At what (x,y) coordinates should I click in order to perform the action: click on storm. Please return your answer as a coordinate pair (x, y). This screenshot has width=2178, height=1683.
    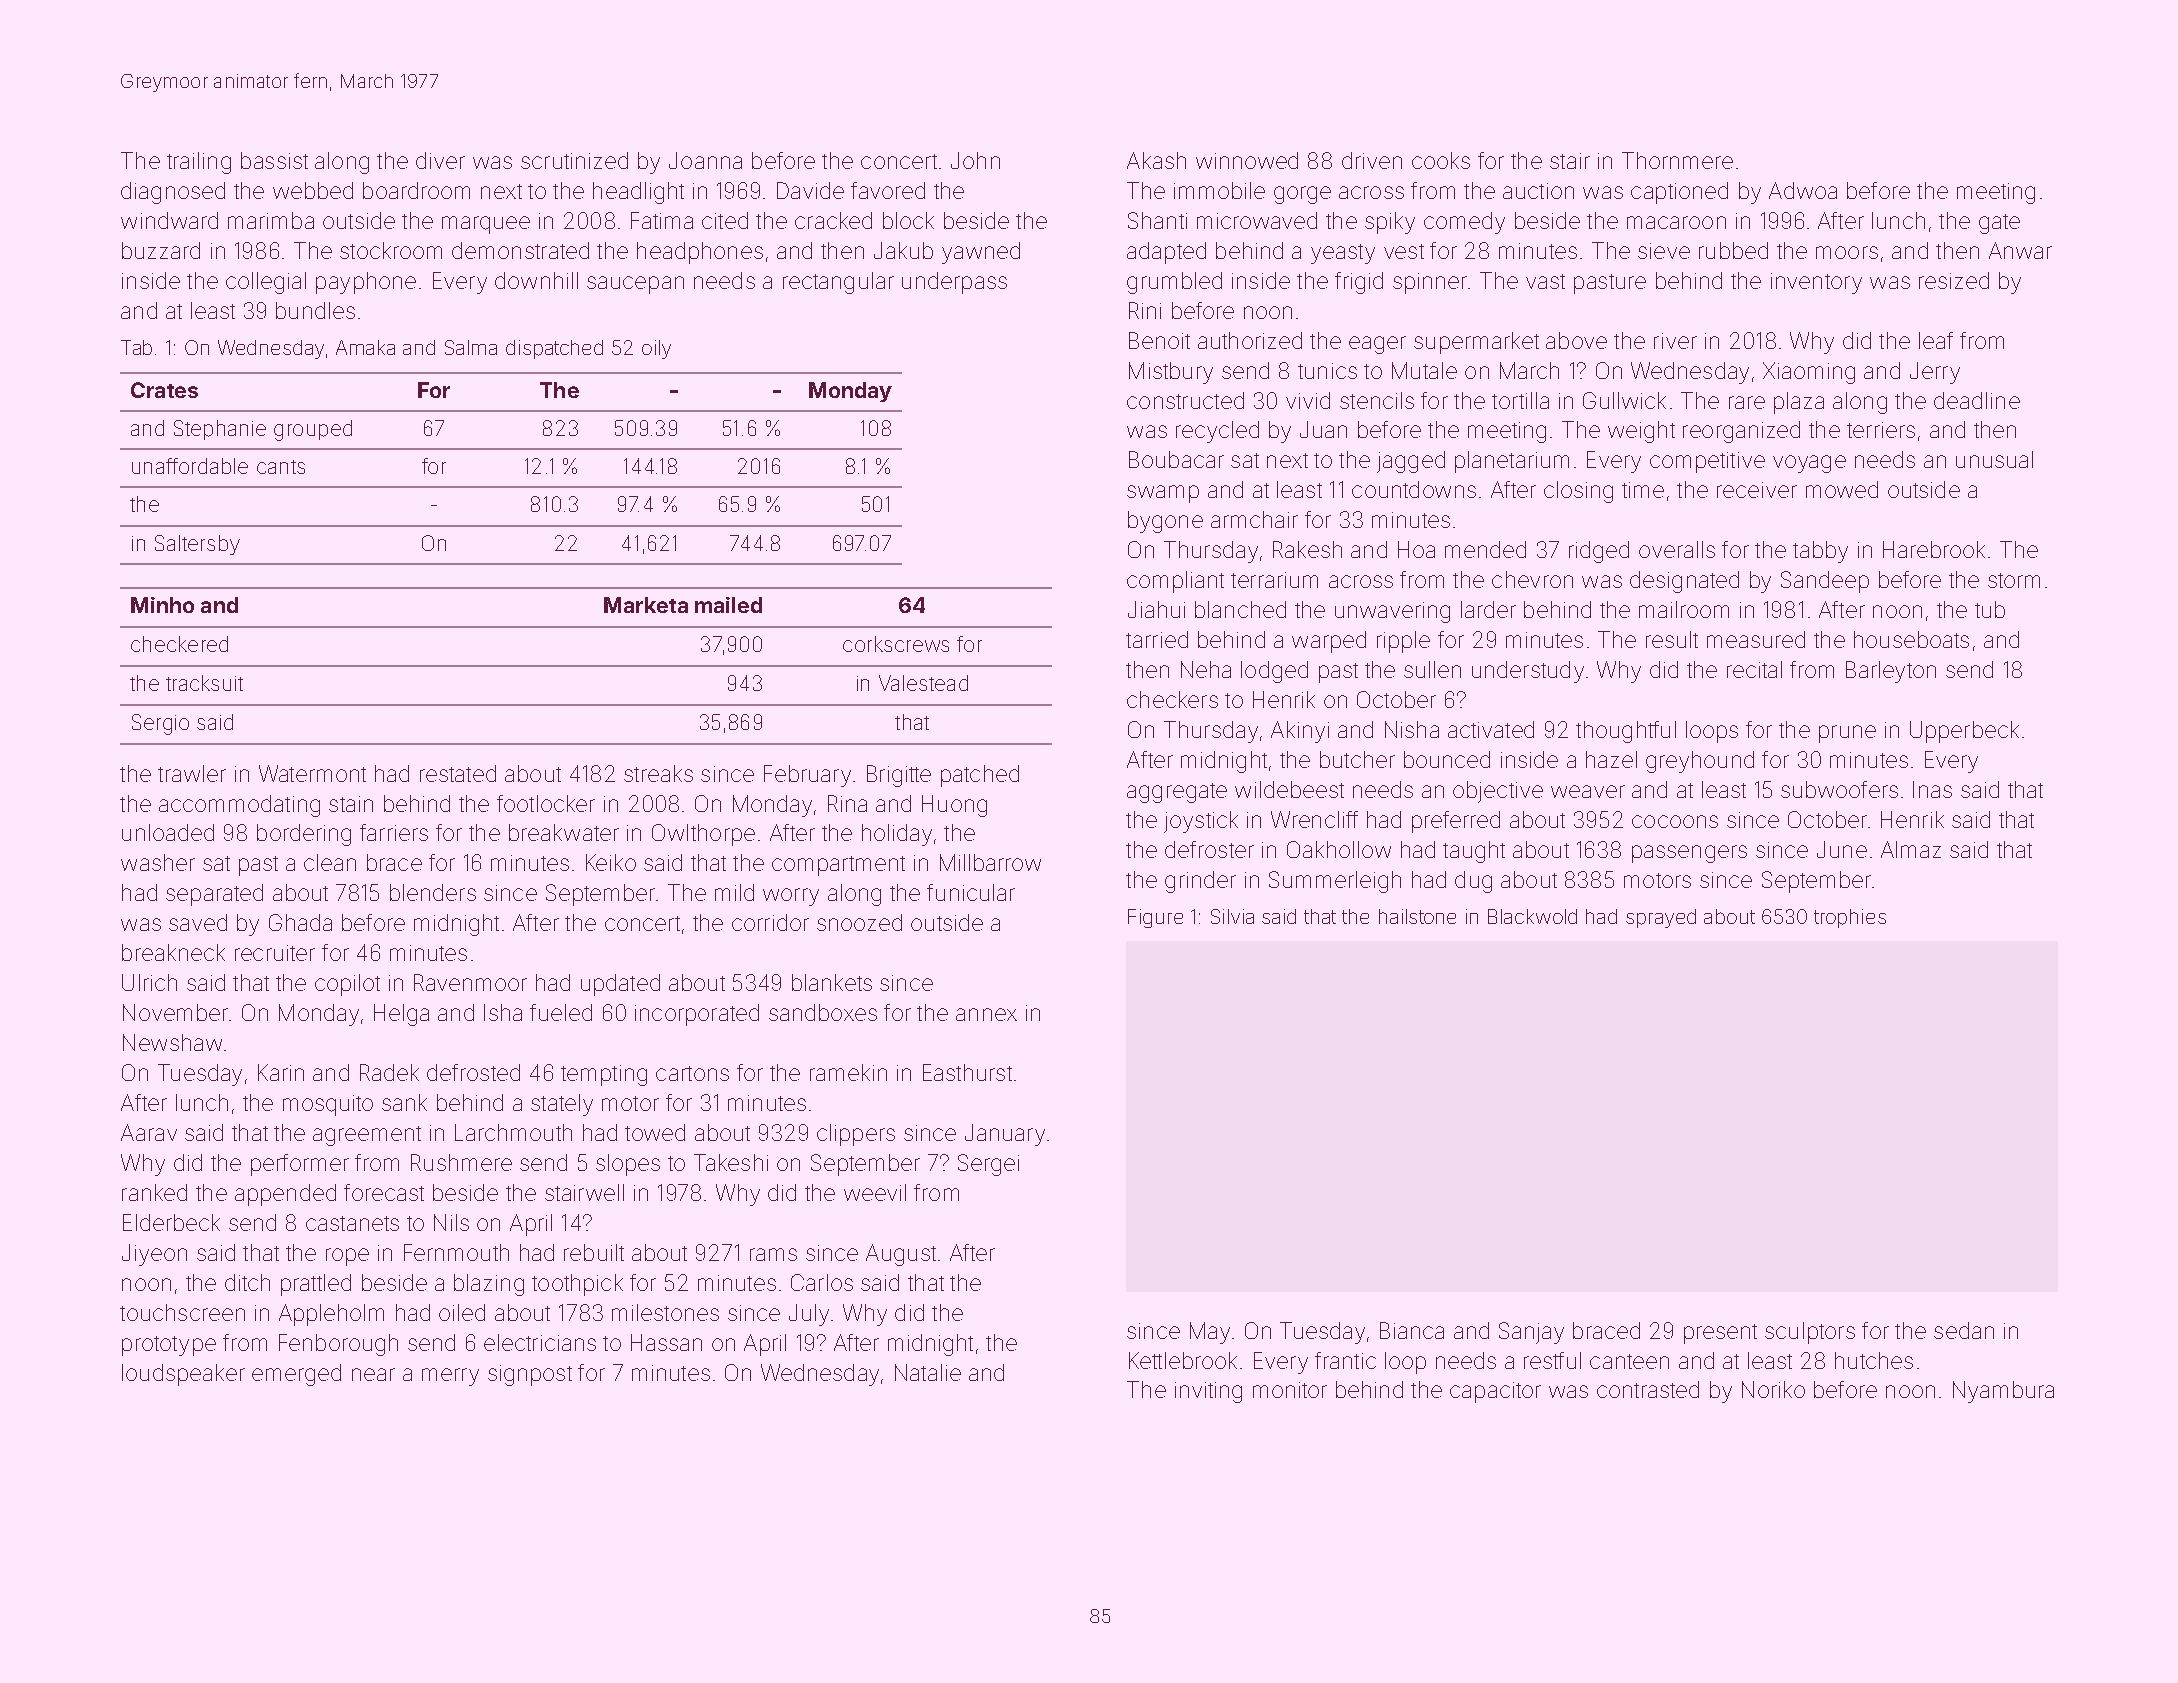
    Looking at the image, I should click on (2014, 580).
